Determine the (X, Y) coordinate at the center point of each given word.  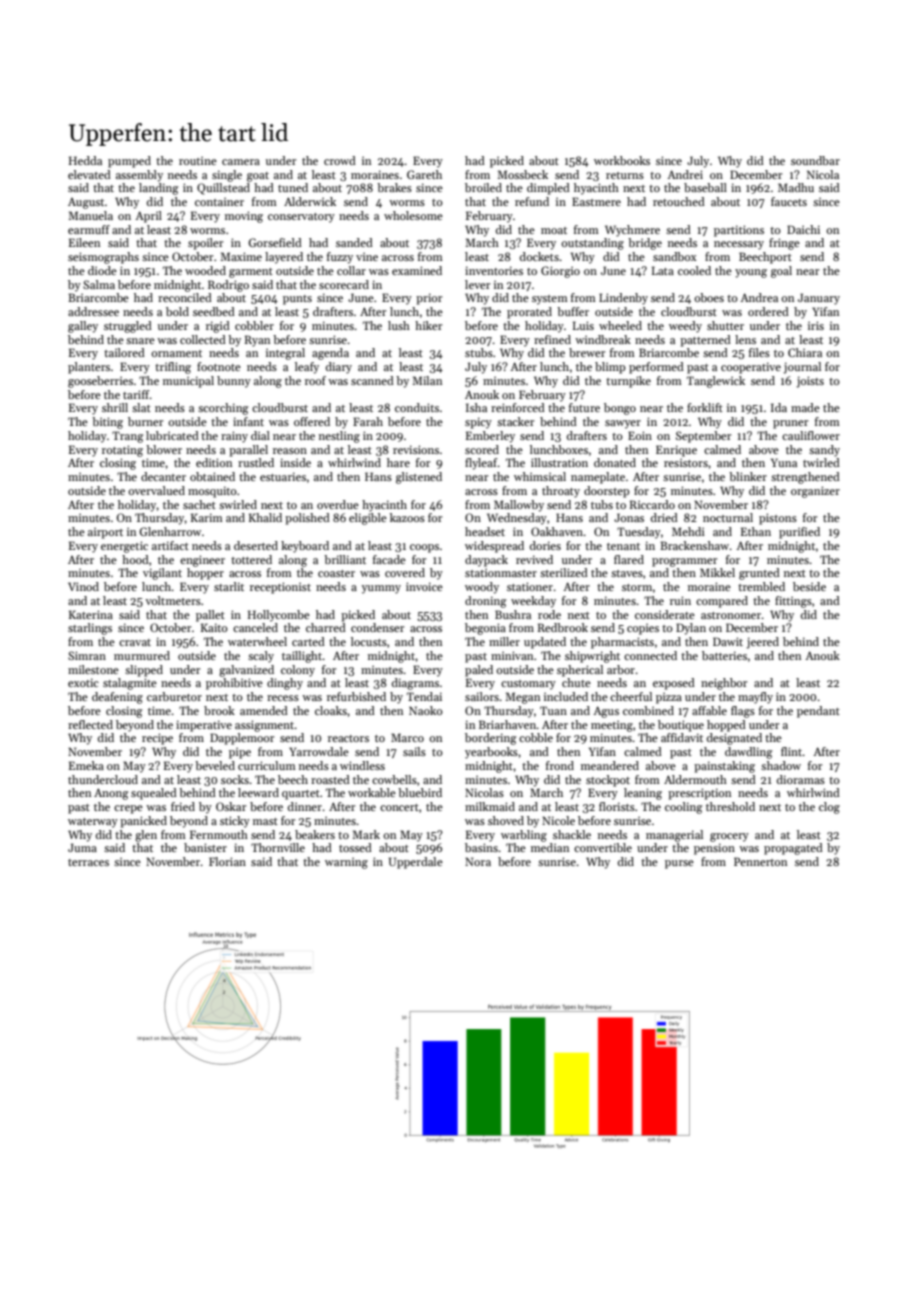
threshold (730, 806)
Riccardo (652, 504)
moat (554, 230)
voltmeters (173, 600)
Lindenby (623, 299)
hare (398, 462)
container (219, 201)
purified (799, 533)
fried (183, 806)
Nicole (558, 820)
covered (405, 572)
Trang (127, 437)
